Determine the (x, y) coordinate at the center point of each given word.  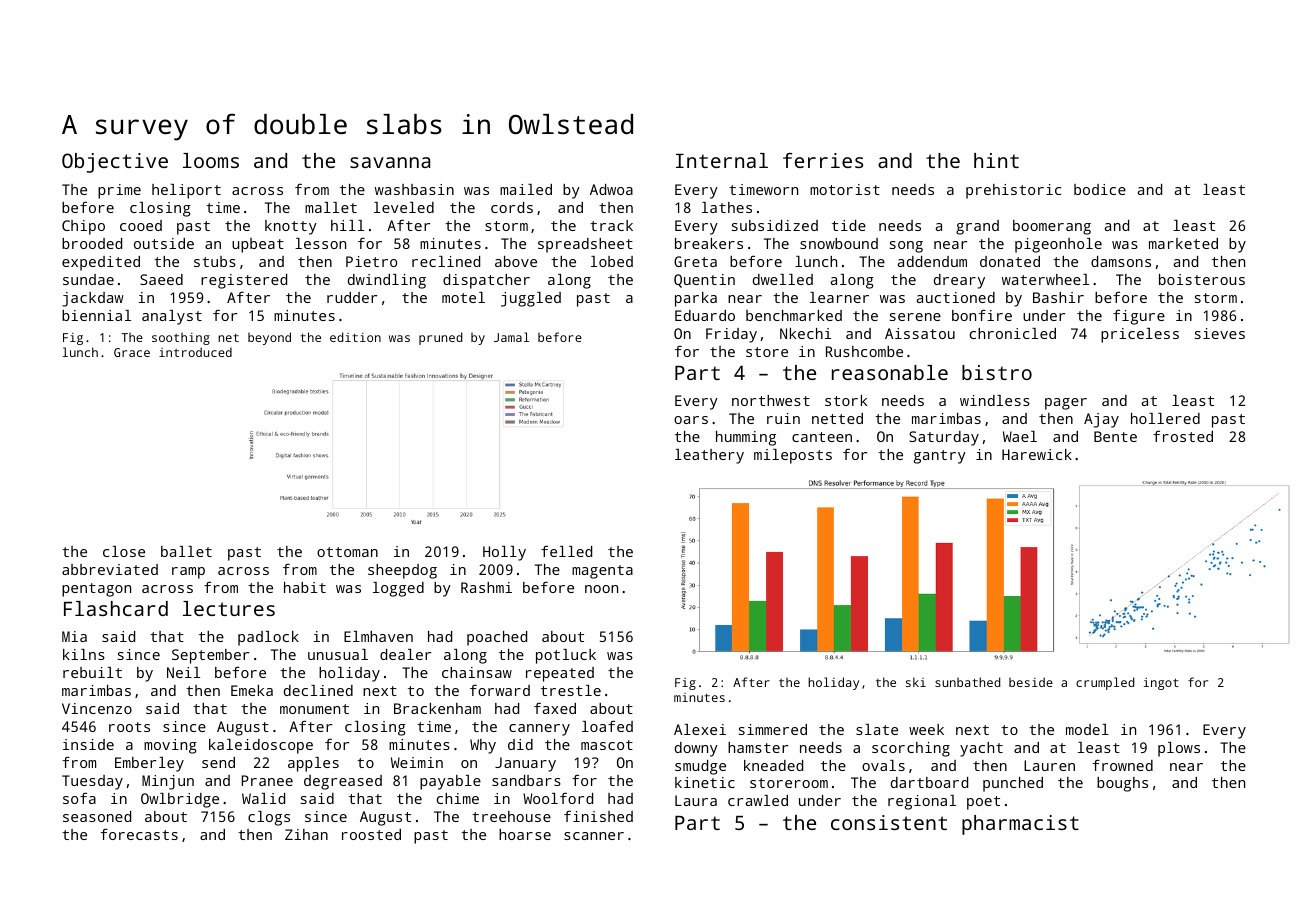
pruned (440, 338)
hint (996, 160)
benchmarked (794, 315)
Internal (722, 160)
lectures (229, 608)
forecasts (139, 834)
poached (497, 638)
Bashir (1058, 297)
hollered (1165, 418)
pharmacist (1020, 825)
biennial (96, 315)
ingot (1161, 684)
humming (746, 438)
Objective (115, 163)
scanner (594, 836)
